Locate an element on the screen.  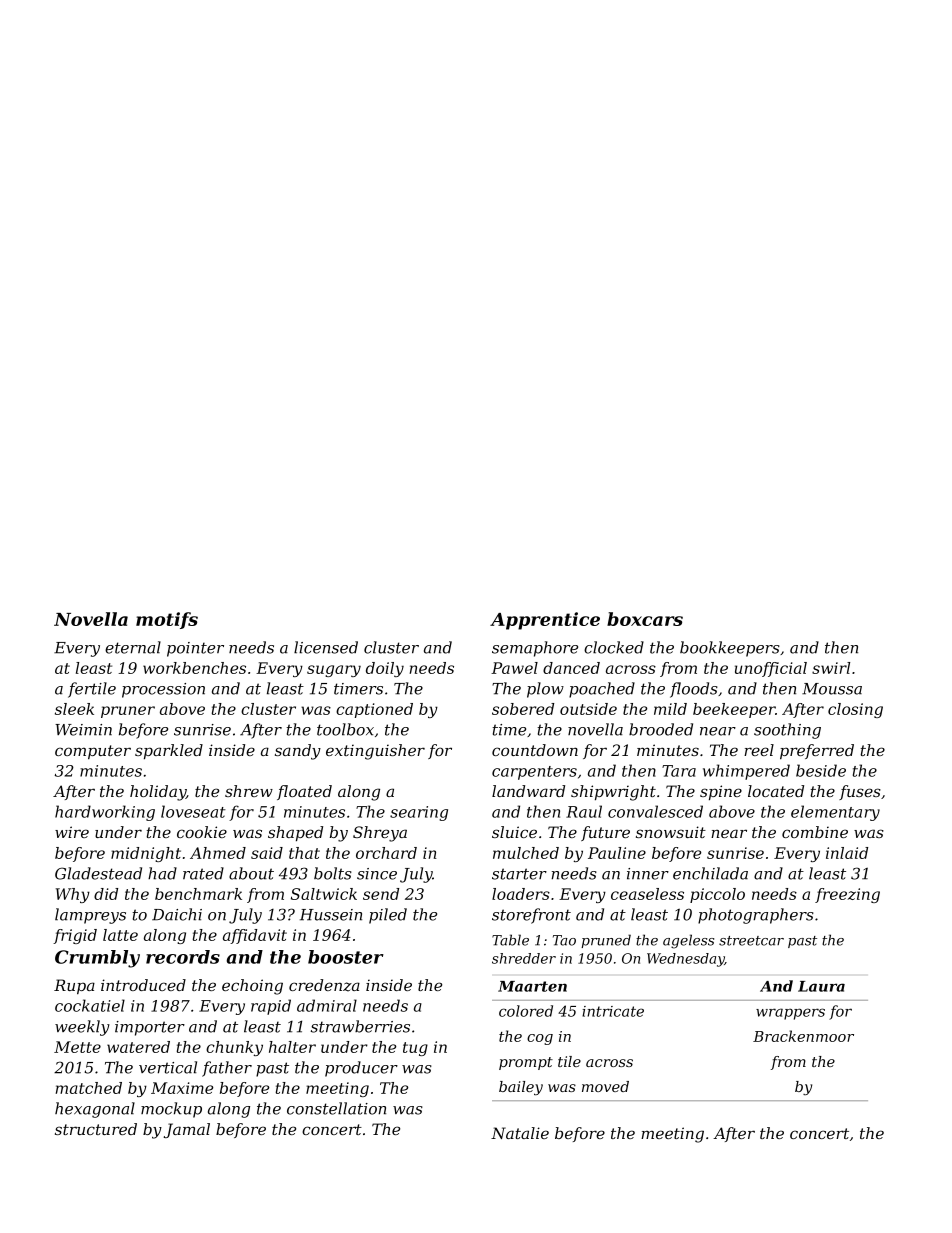
Laura is located at coordinates (821, 986).
